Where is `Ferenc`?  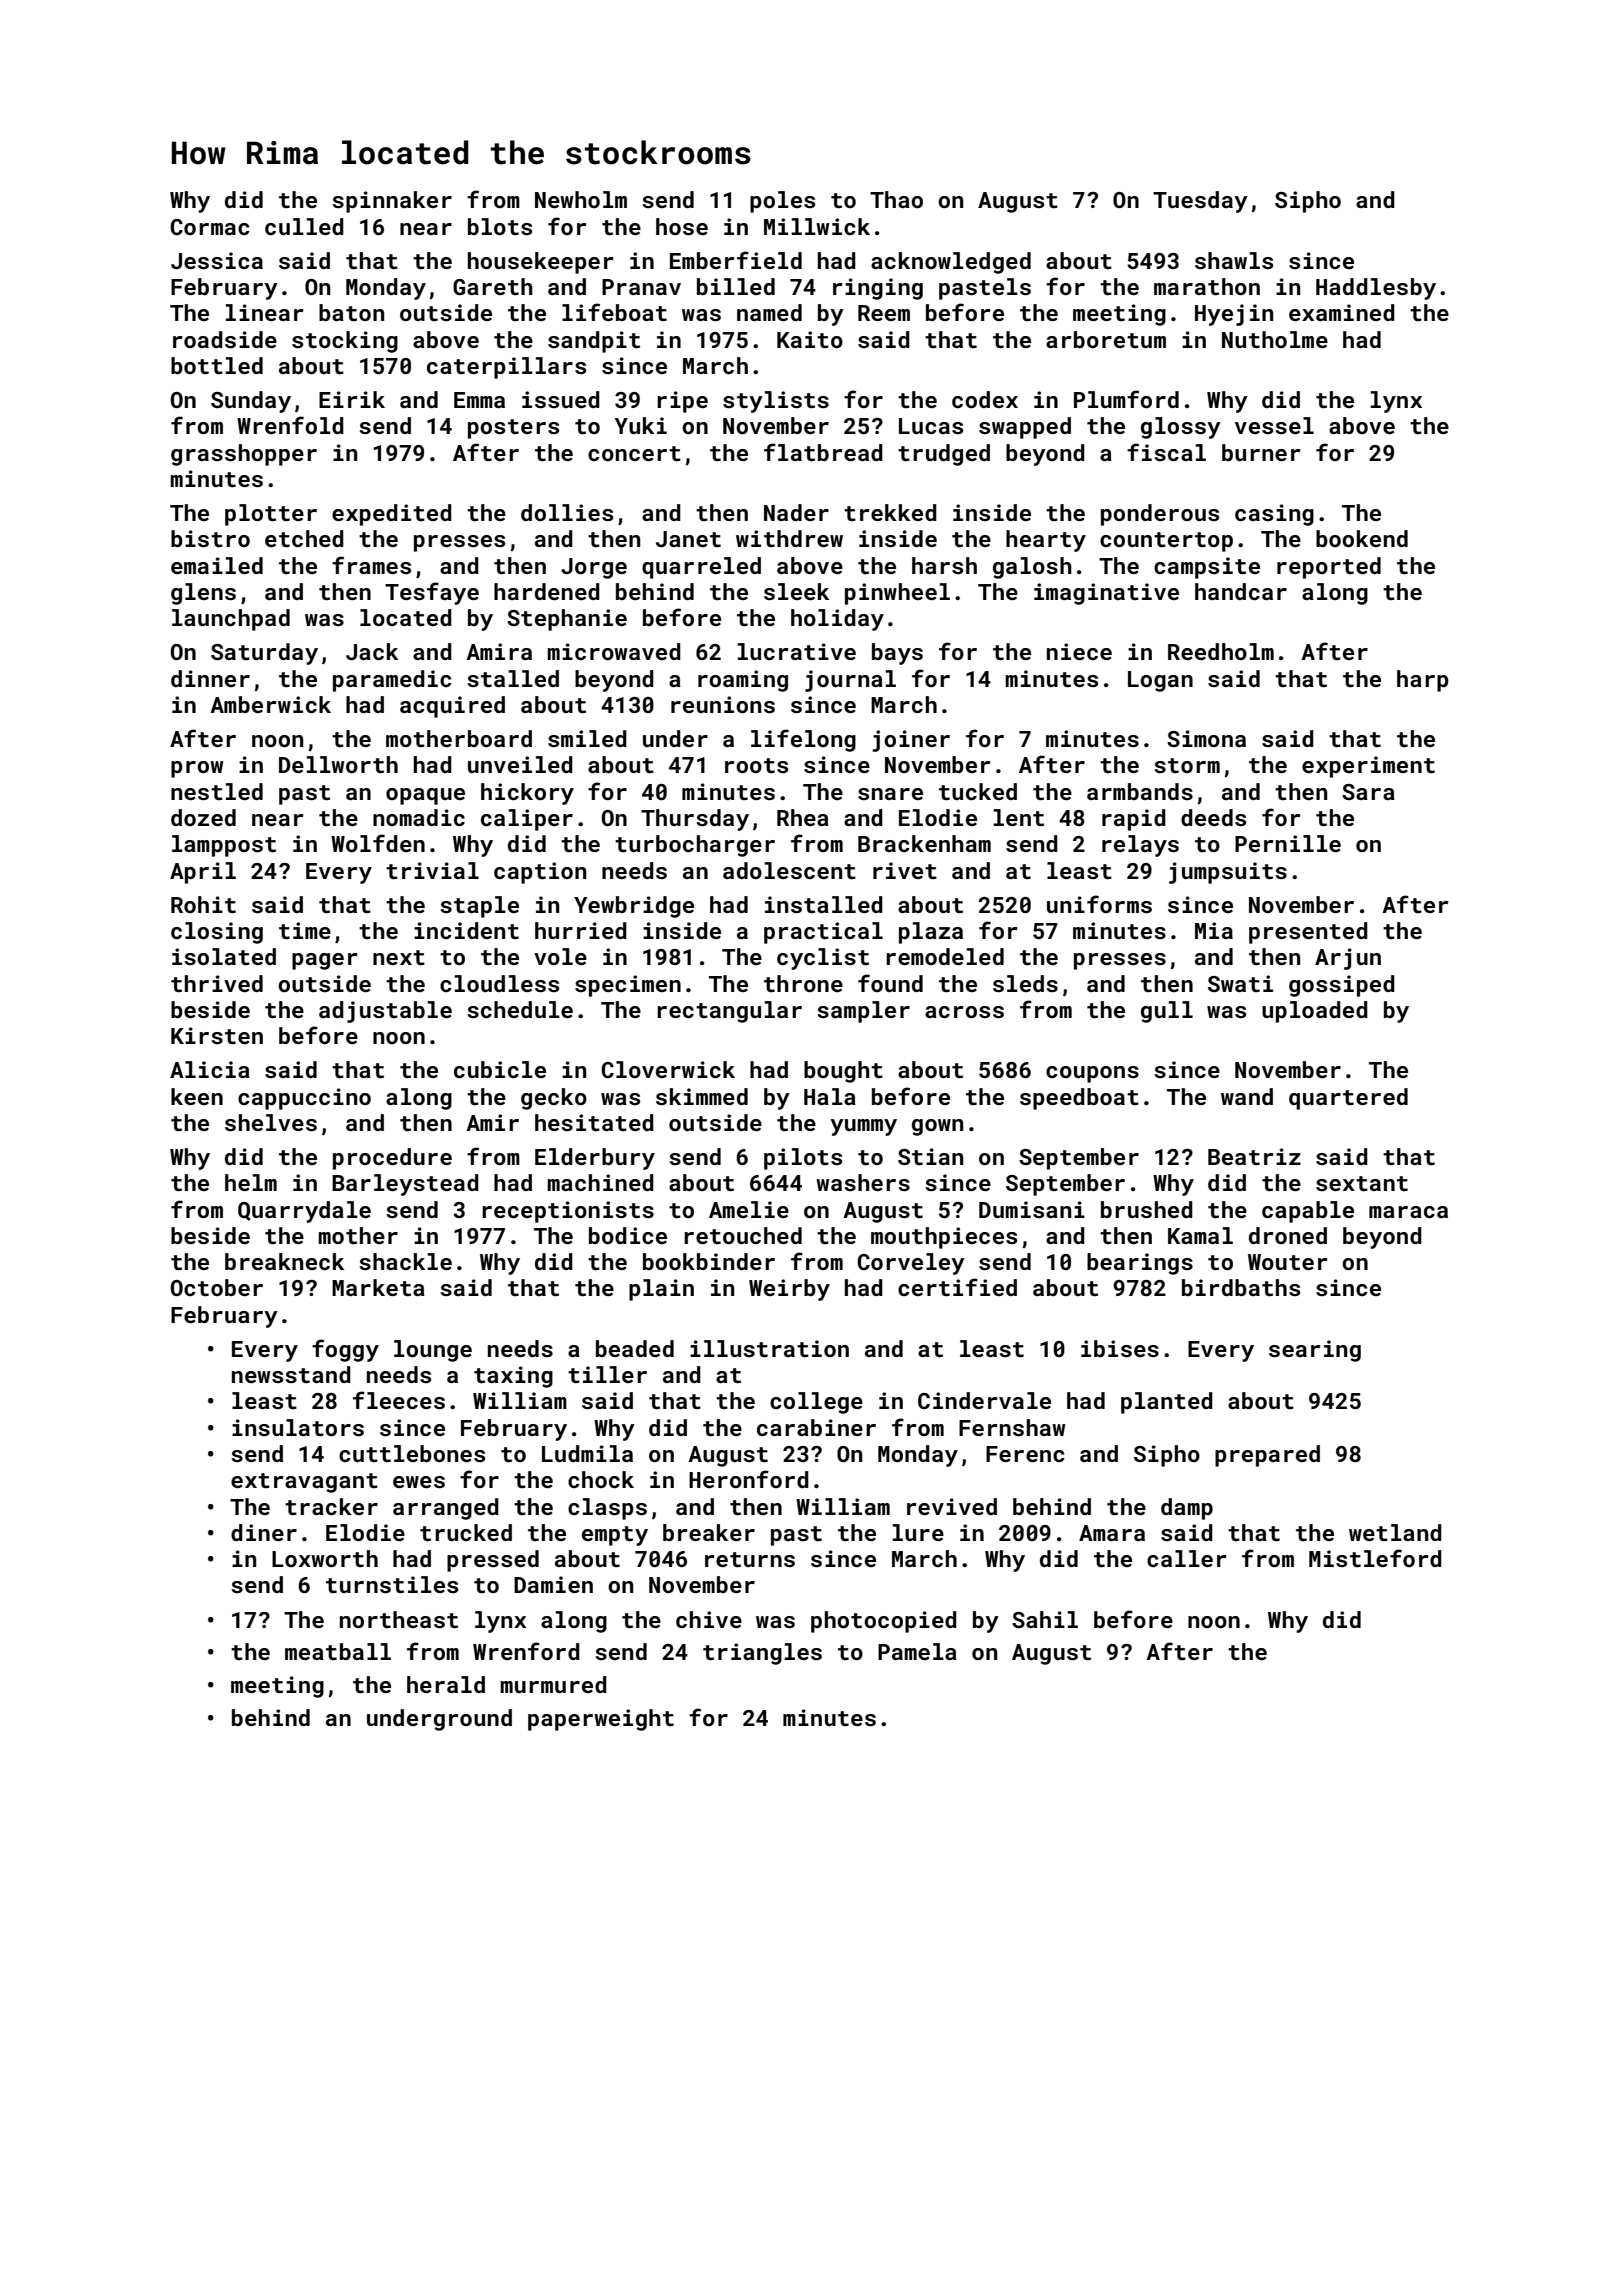
Ferenc is located at coordinates (1025, 1454).
